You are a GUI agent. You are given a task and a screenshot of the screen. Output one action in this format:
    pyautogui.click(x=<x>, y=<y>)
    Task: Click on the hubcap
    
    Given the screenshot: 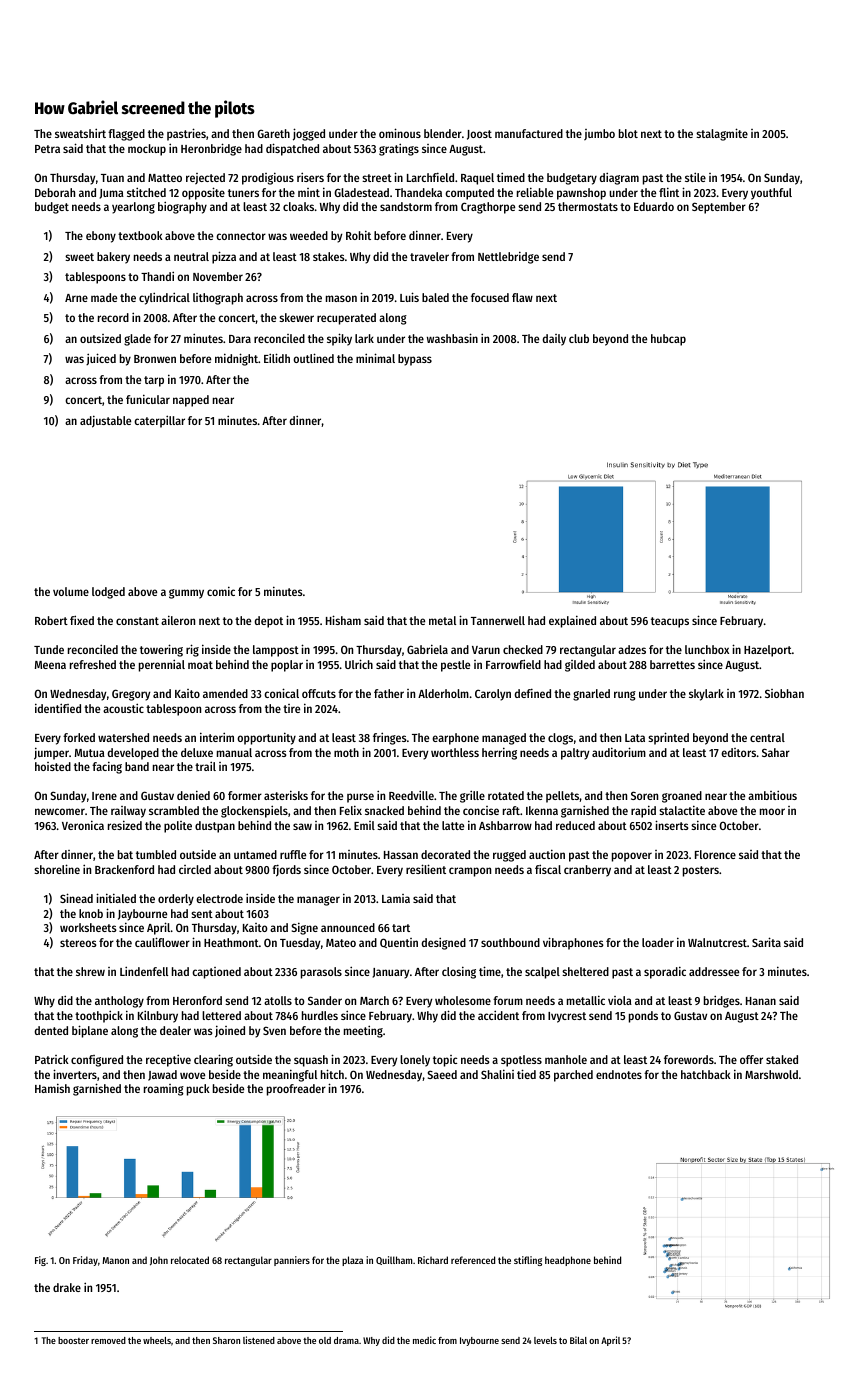 What is the action you would take?
    pyautogui.click(x=668, y=340)
